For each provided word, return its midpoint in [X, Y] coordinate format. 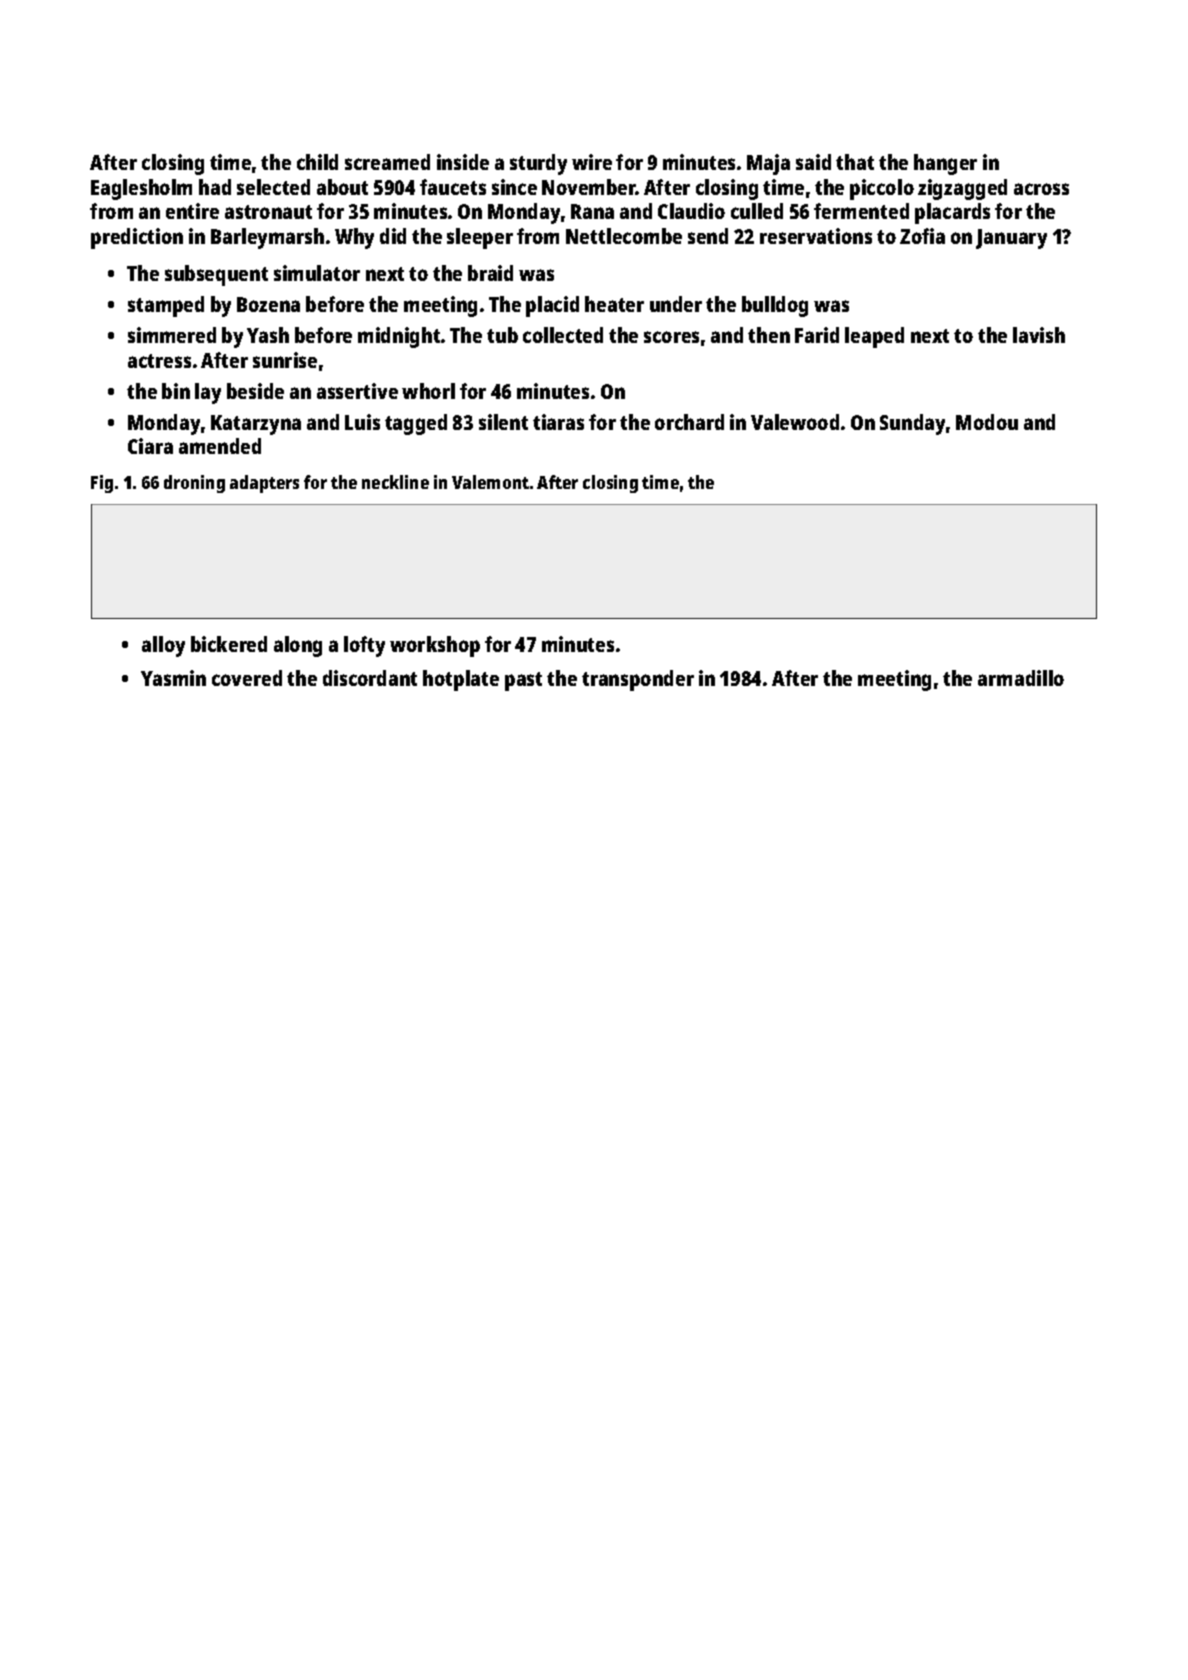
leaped [874, 337]
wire [592, 162]
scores [671, 337]
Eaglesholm [141, 189]
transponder [638, 680]
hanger [945, 164]
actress [159, 361]
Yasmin [173, 678]
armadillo [1021, 678]
